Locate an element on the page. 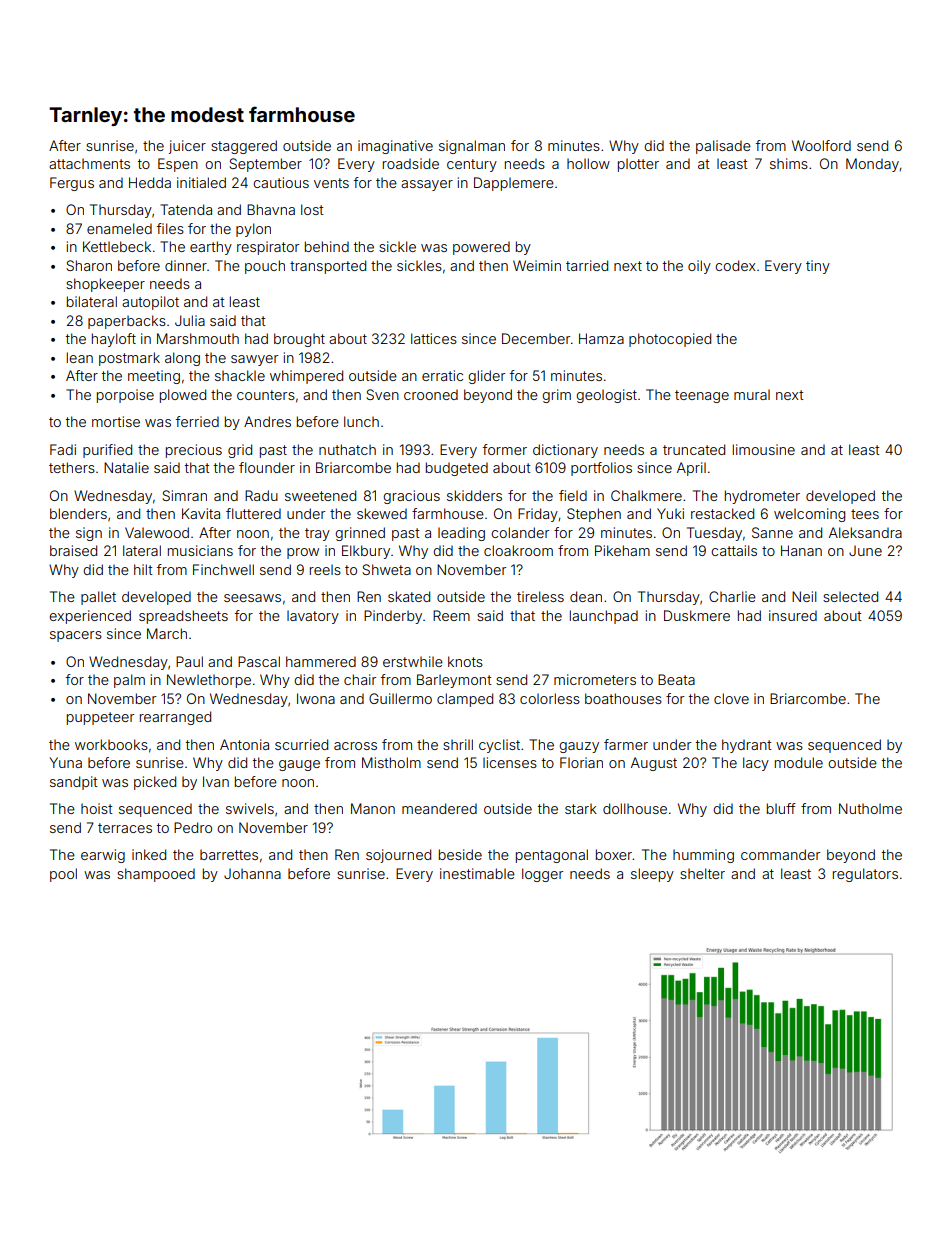 The width and height of the page is (952, 1233). Pikeham is located at coordinates (622, 550).
